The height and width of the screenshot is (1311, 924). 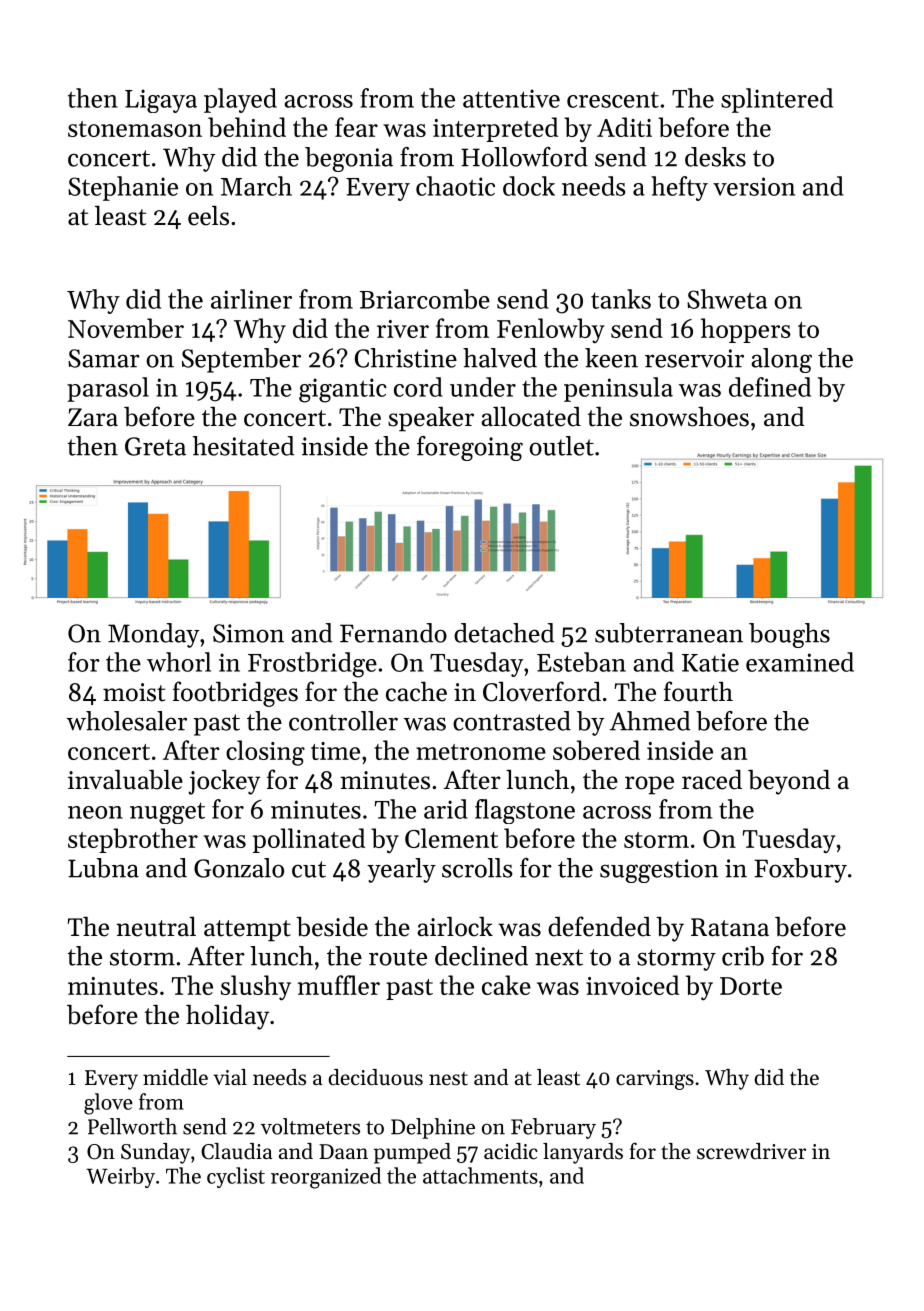 I want to click on Shweta, so click(x=727, y=299).
